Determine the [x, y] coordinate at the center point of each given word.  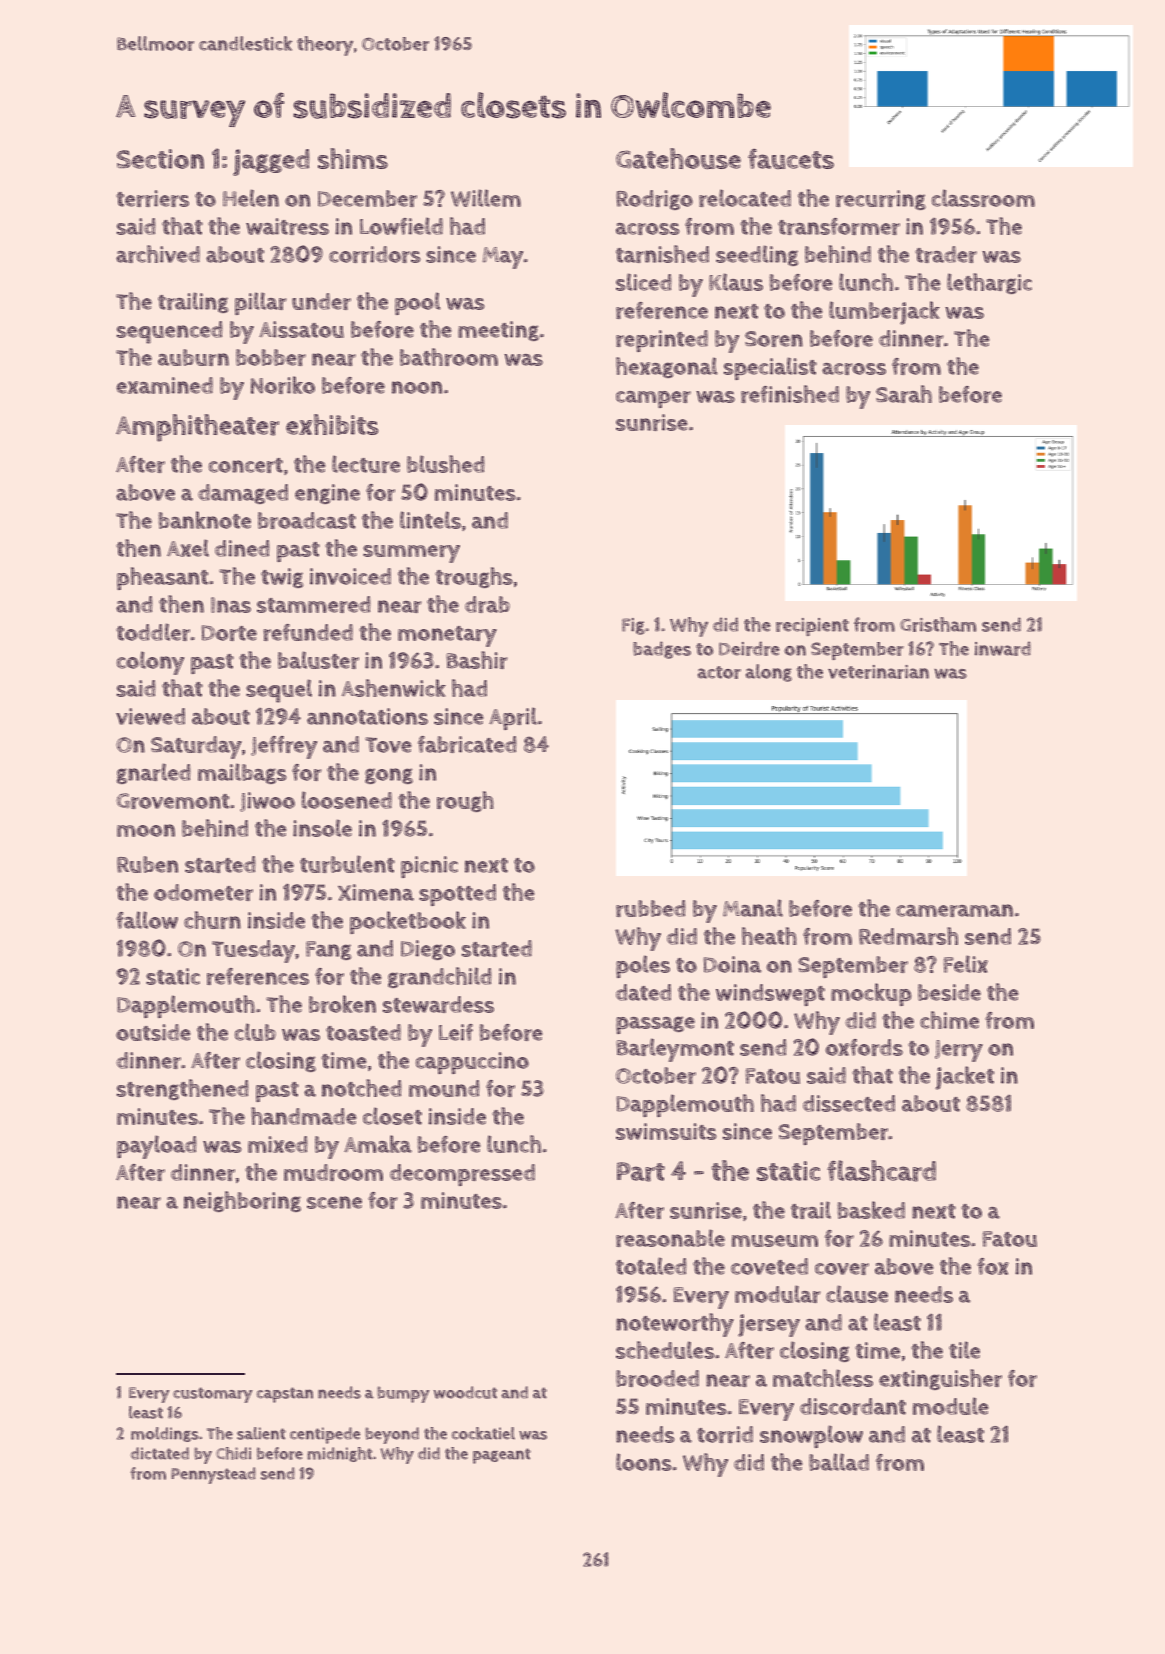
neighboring [242, 1201]
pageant [502, 1456]
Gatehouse [678, 158]
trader [946, 254]
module [951, 1406]
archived [158, 254]
